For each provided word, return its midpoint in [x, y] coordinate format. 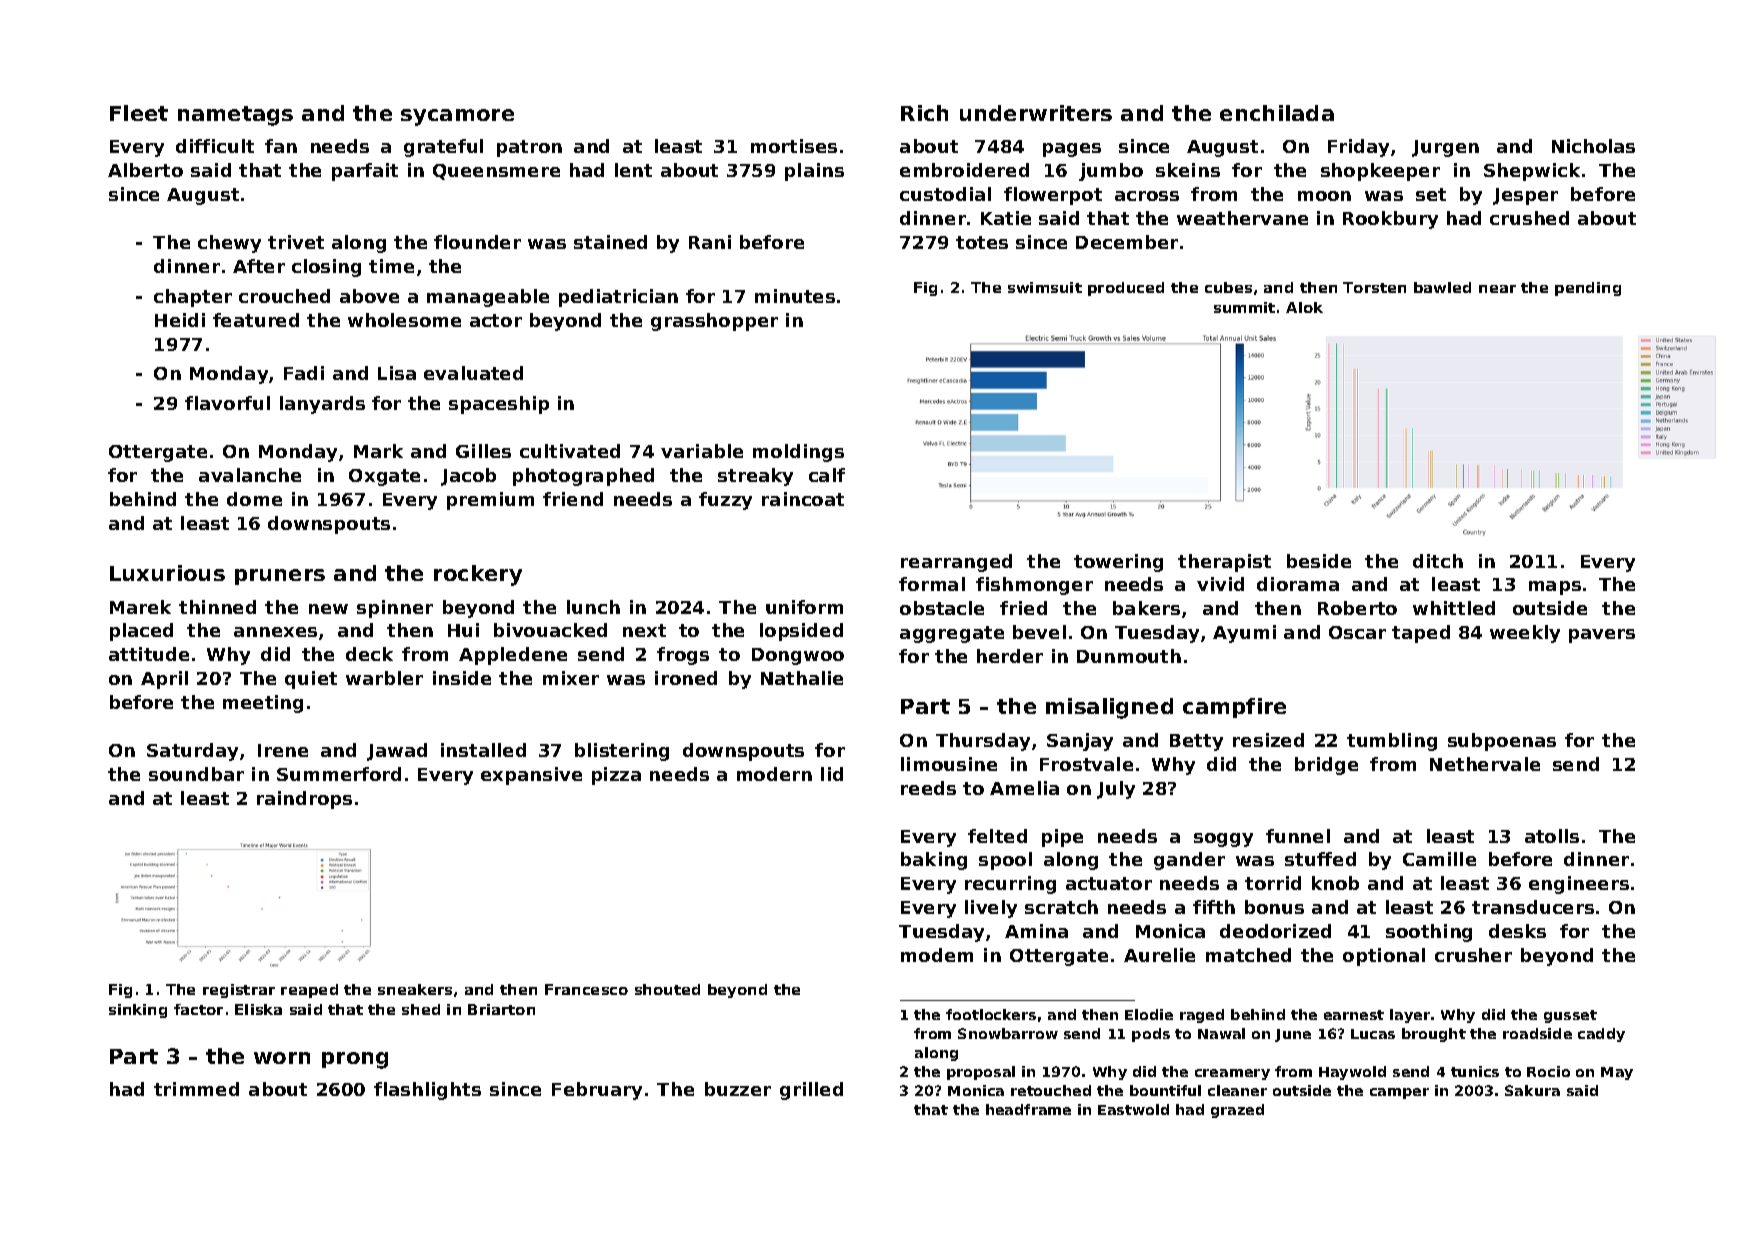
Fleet [139, 113]
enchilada [1277, 113]
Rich [924, 113]
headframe [1028, 1109]
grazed [1237, 1111]
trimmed [196, 1089]
